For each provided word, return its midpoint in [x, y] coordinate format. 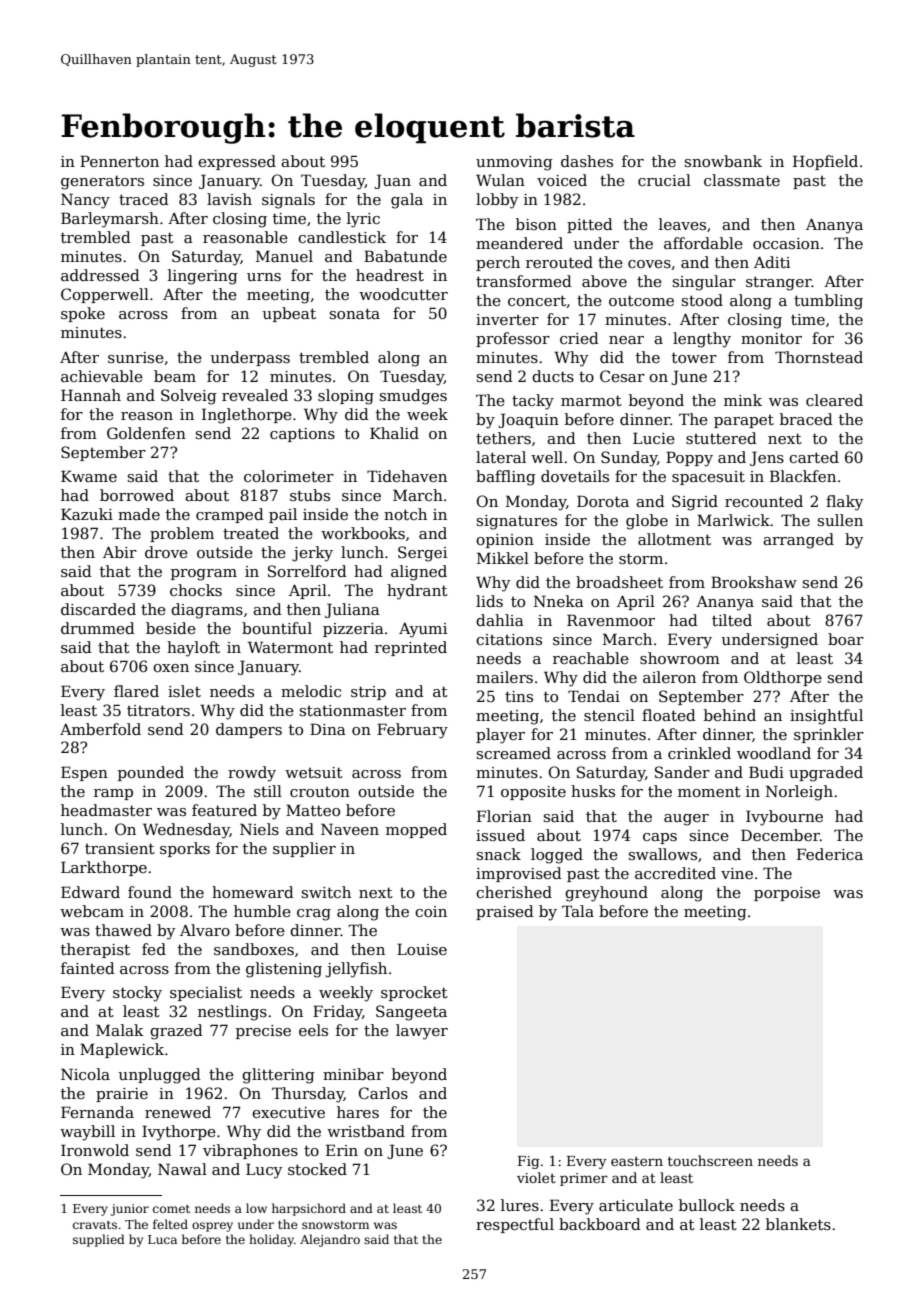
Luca [162, 1239]
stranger [779, 283]
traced [144, 199]
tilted [732, 620]
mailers [504, 677]
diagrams [207, 611]
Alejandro [330, 1240]
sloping [346, 397]
